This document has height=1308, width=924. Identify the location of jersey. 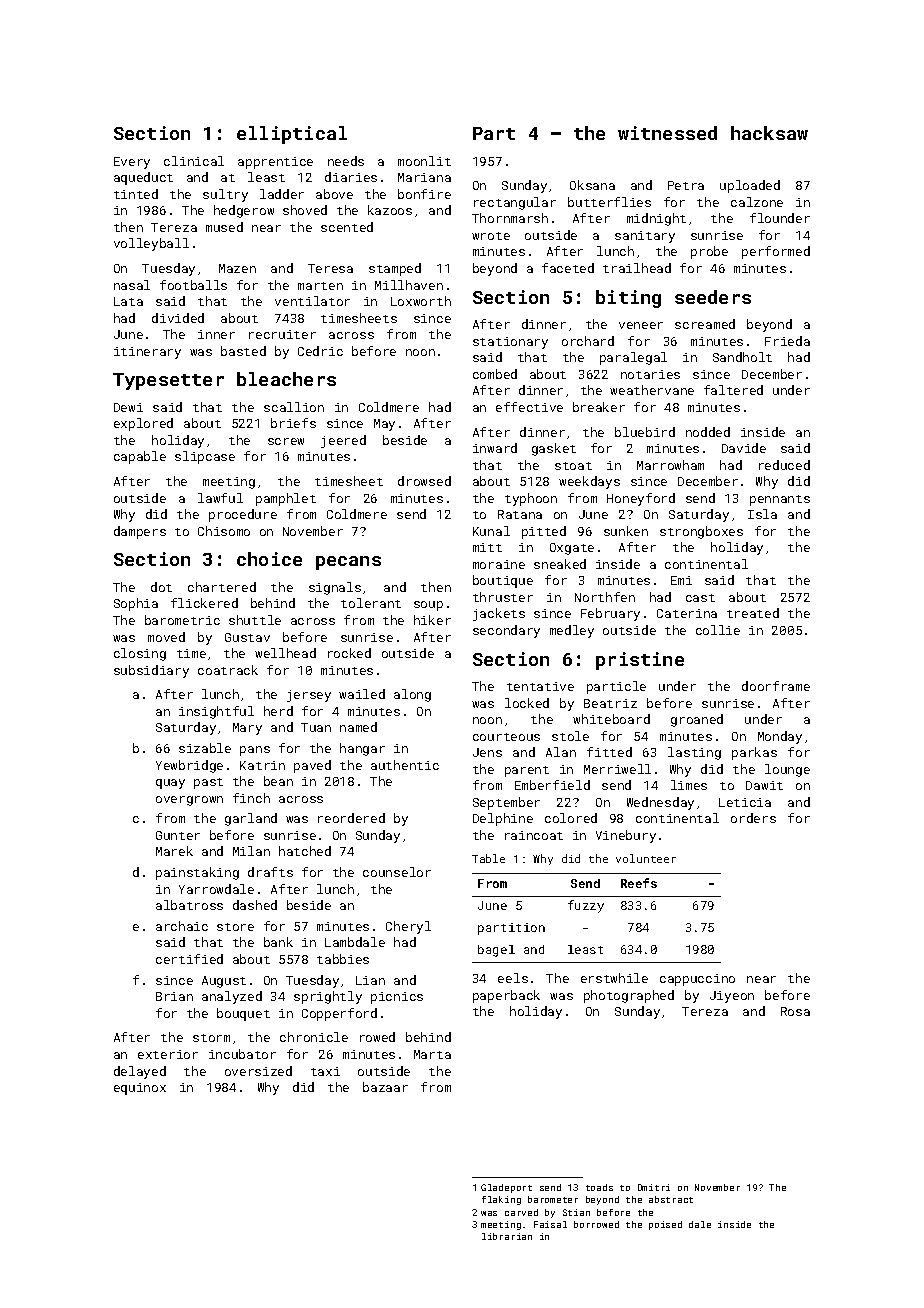
(309, 696).
